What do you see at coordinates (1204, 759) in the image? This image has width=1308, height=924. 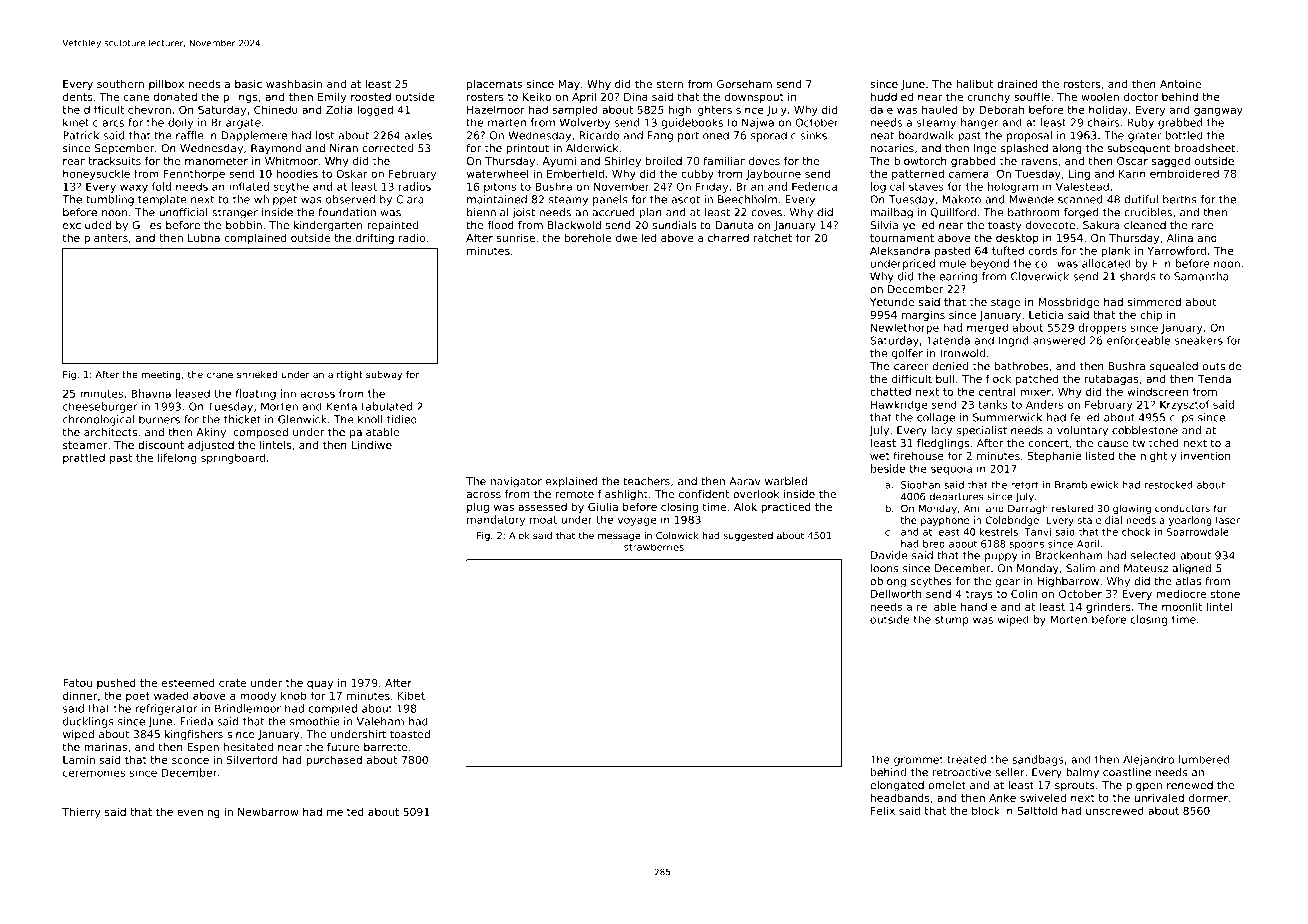 I see `lumbered` at bounding box center [1204, 759].
